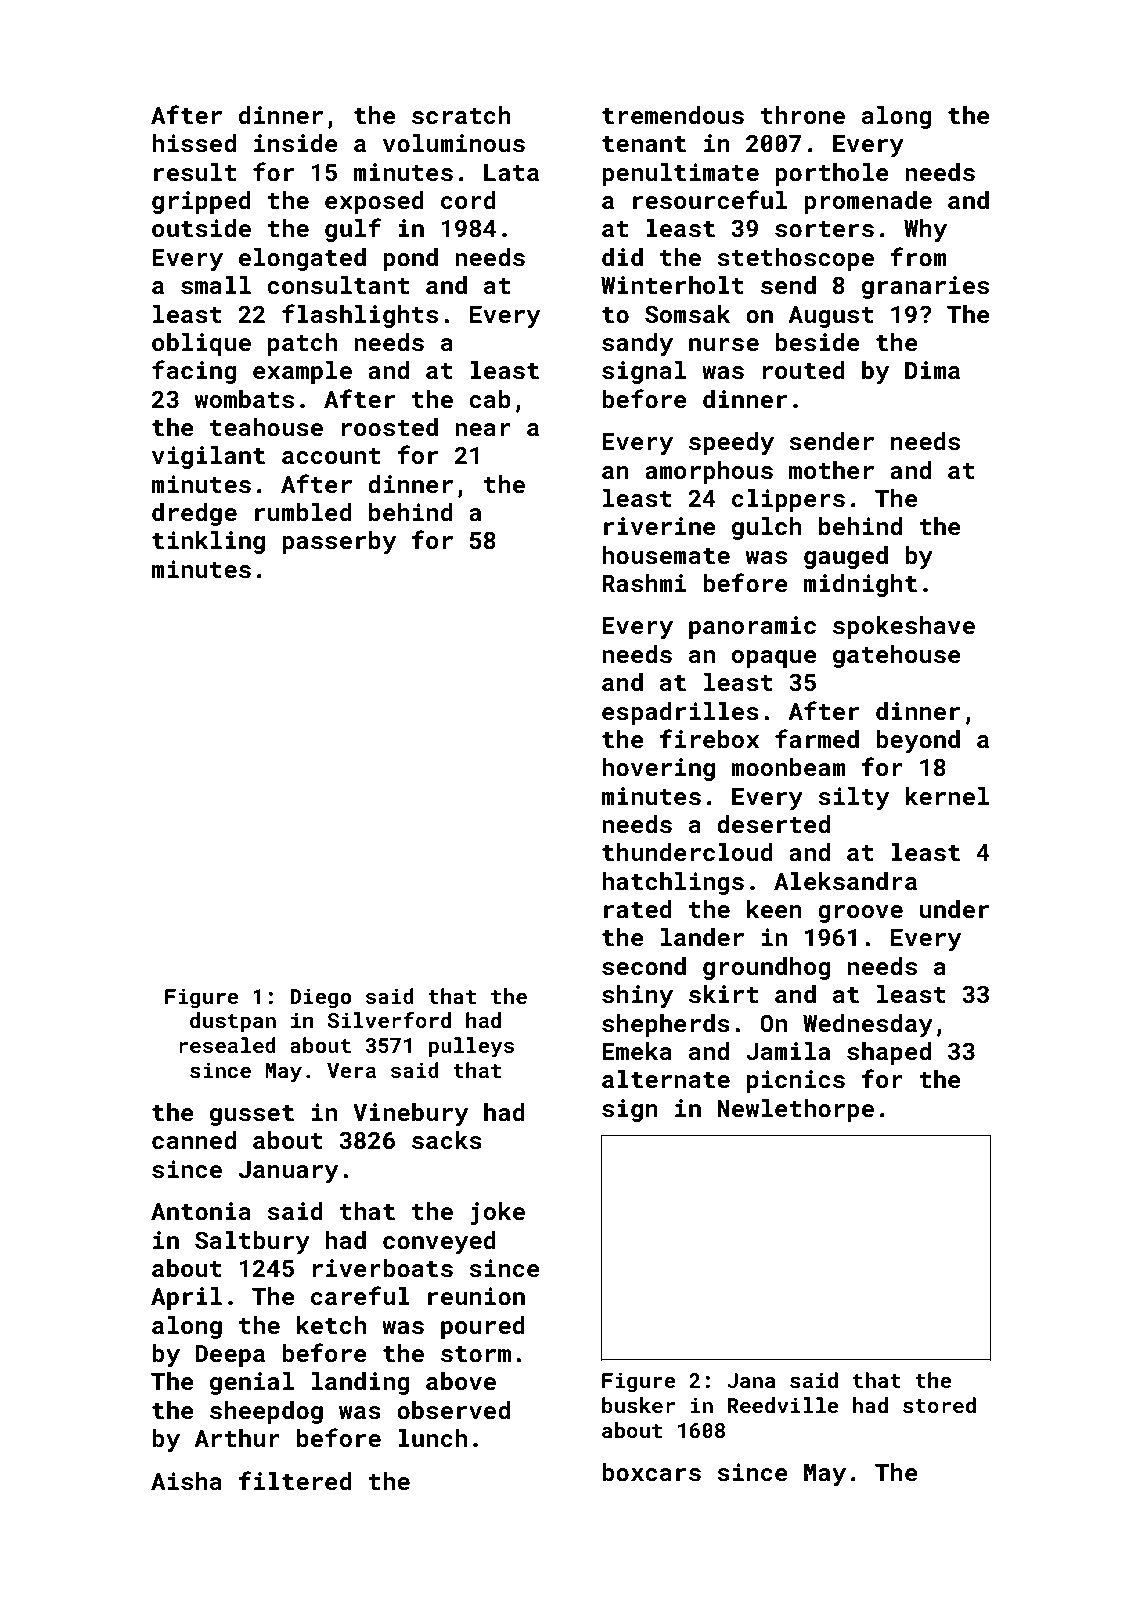 This page has height=1622, width=1142. What do you see at coordinates (194, 1140) in the page?
I see `canned` at bounding box center [194, 1140].
